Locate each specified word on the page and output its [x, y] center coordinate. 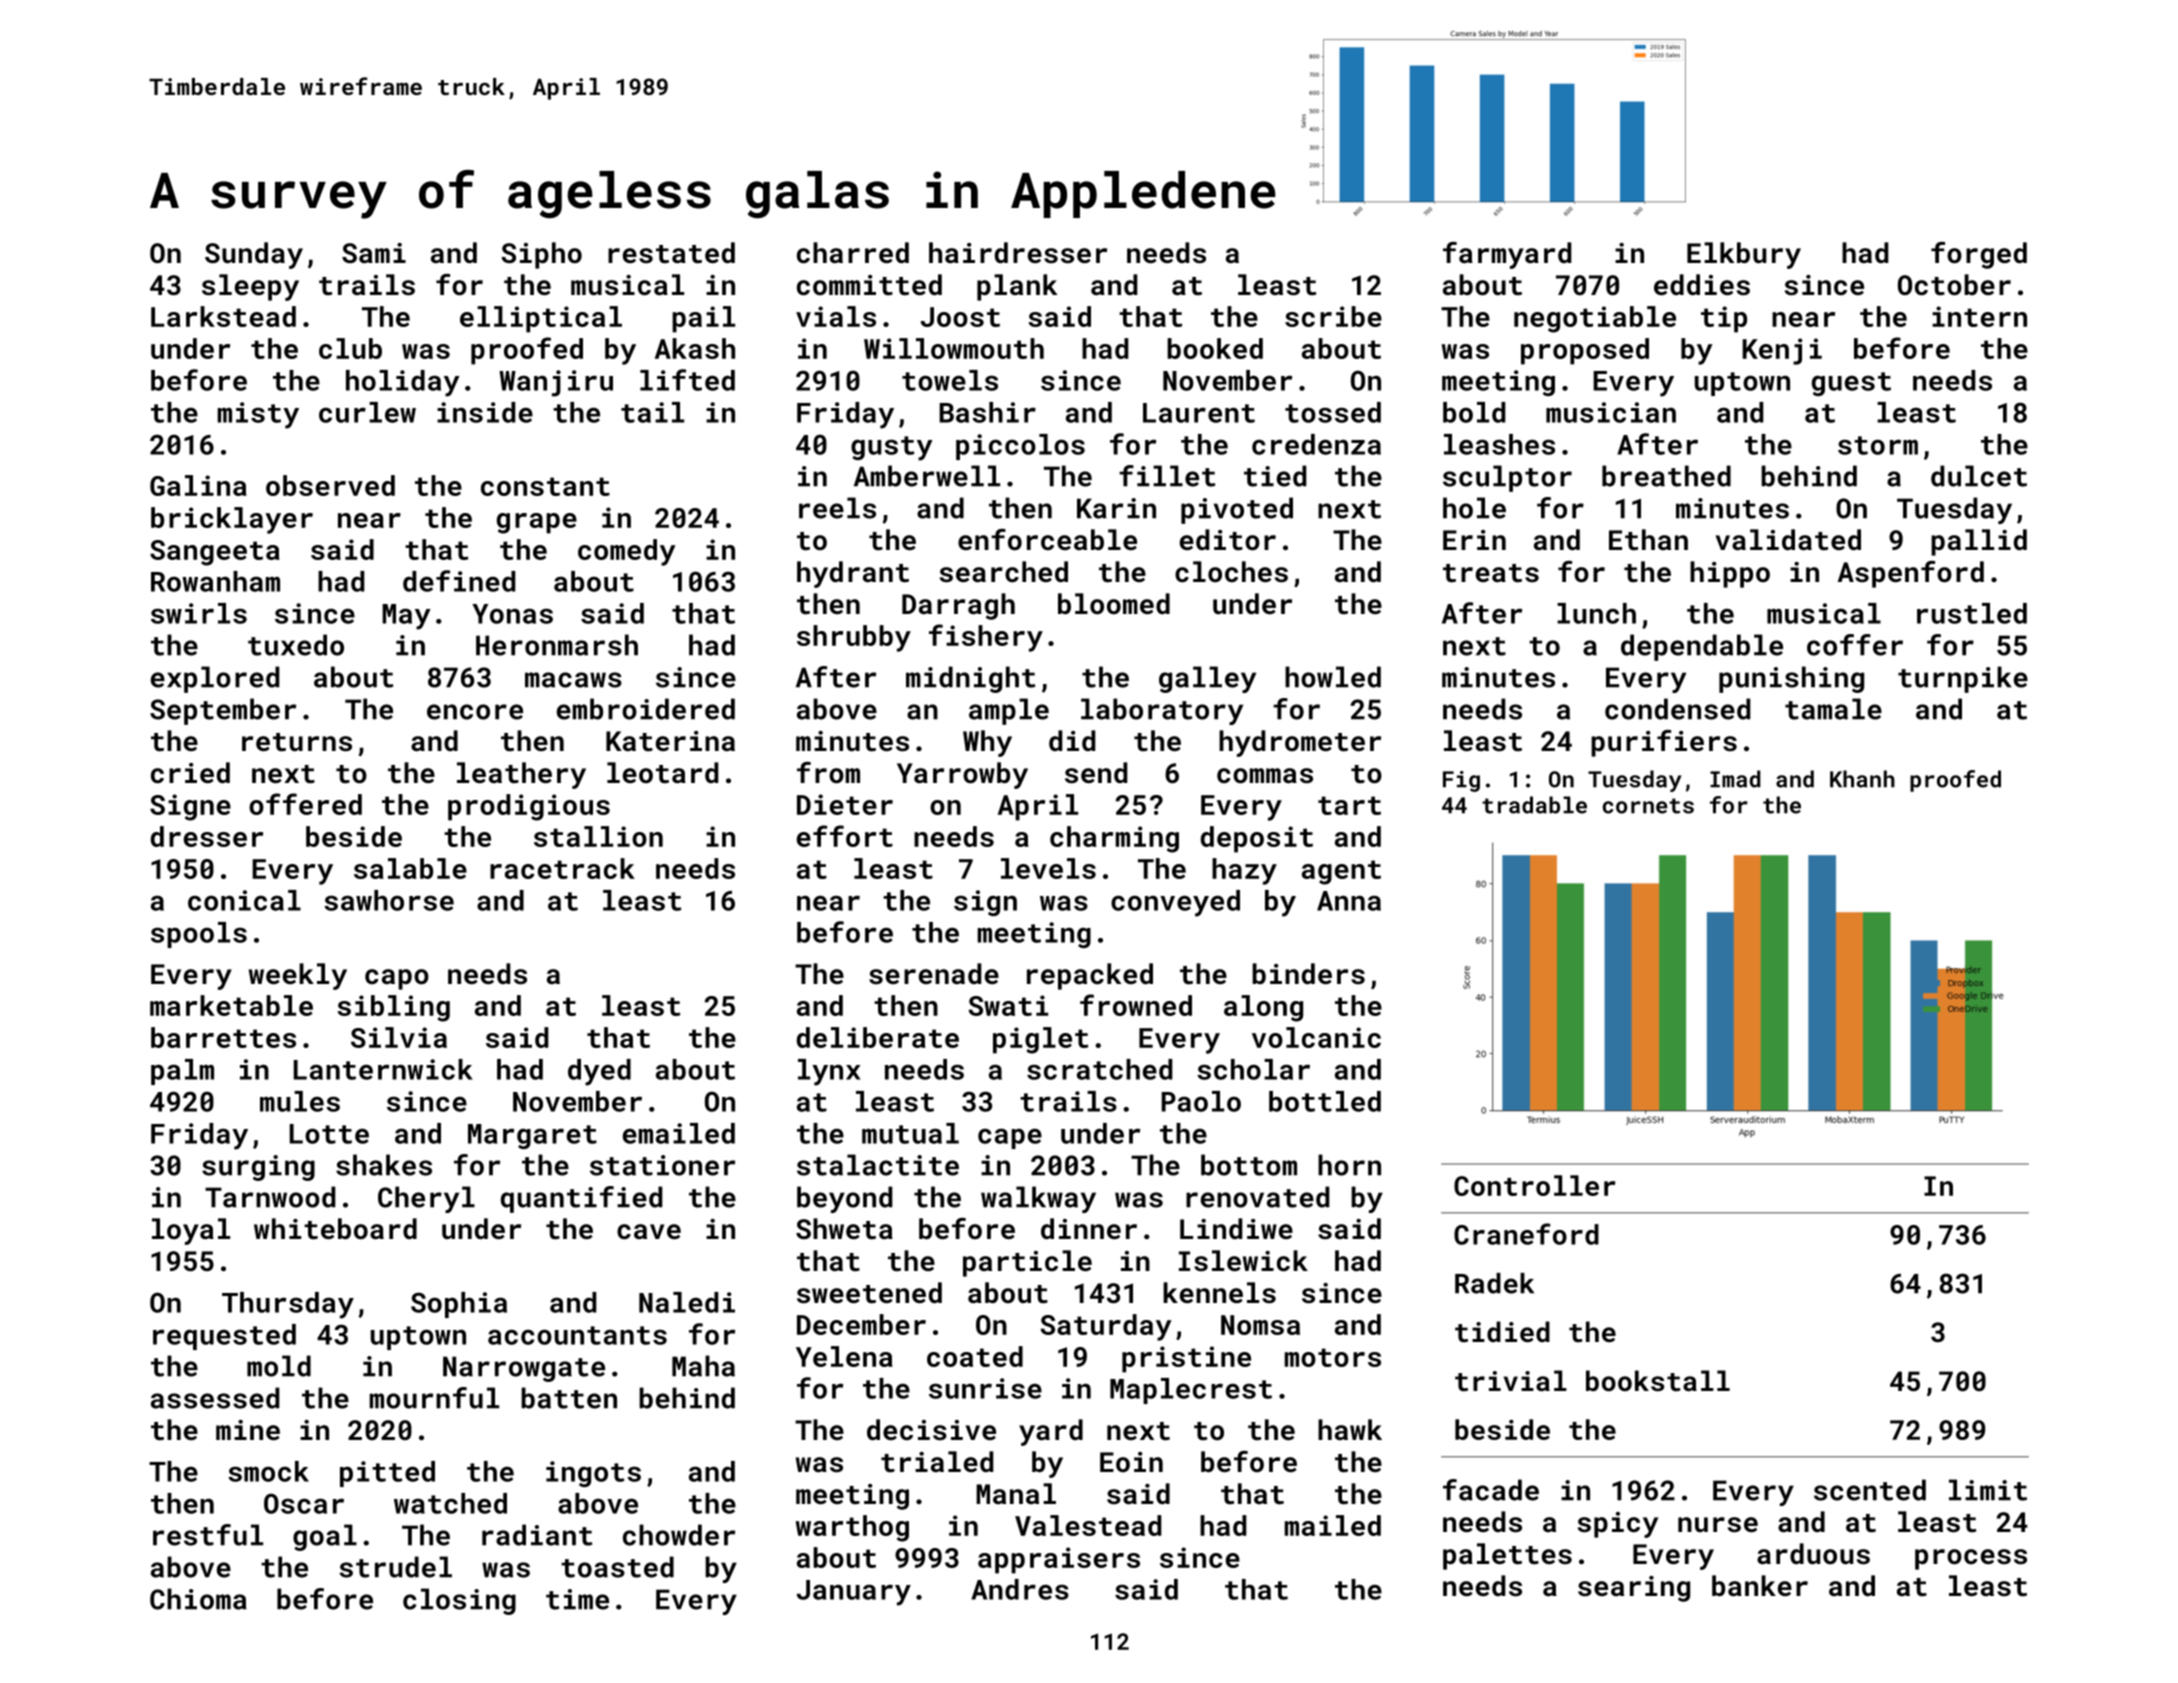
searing [1634, 1589]
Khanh [1862, 779]
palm [182, 1072]
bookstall [1658, 1381]
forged [1979, 255]
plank [1017, 287]
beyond [844, 1199]
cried [190, 773]
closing [459, 1601]
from [828, 773]
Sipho [541, 255]
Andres [1020, 1589]
